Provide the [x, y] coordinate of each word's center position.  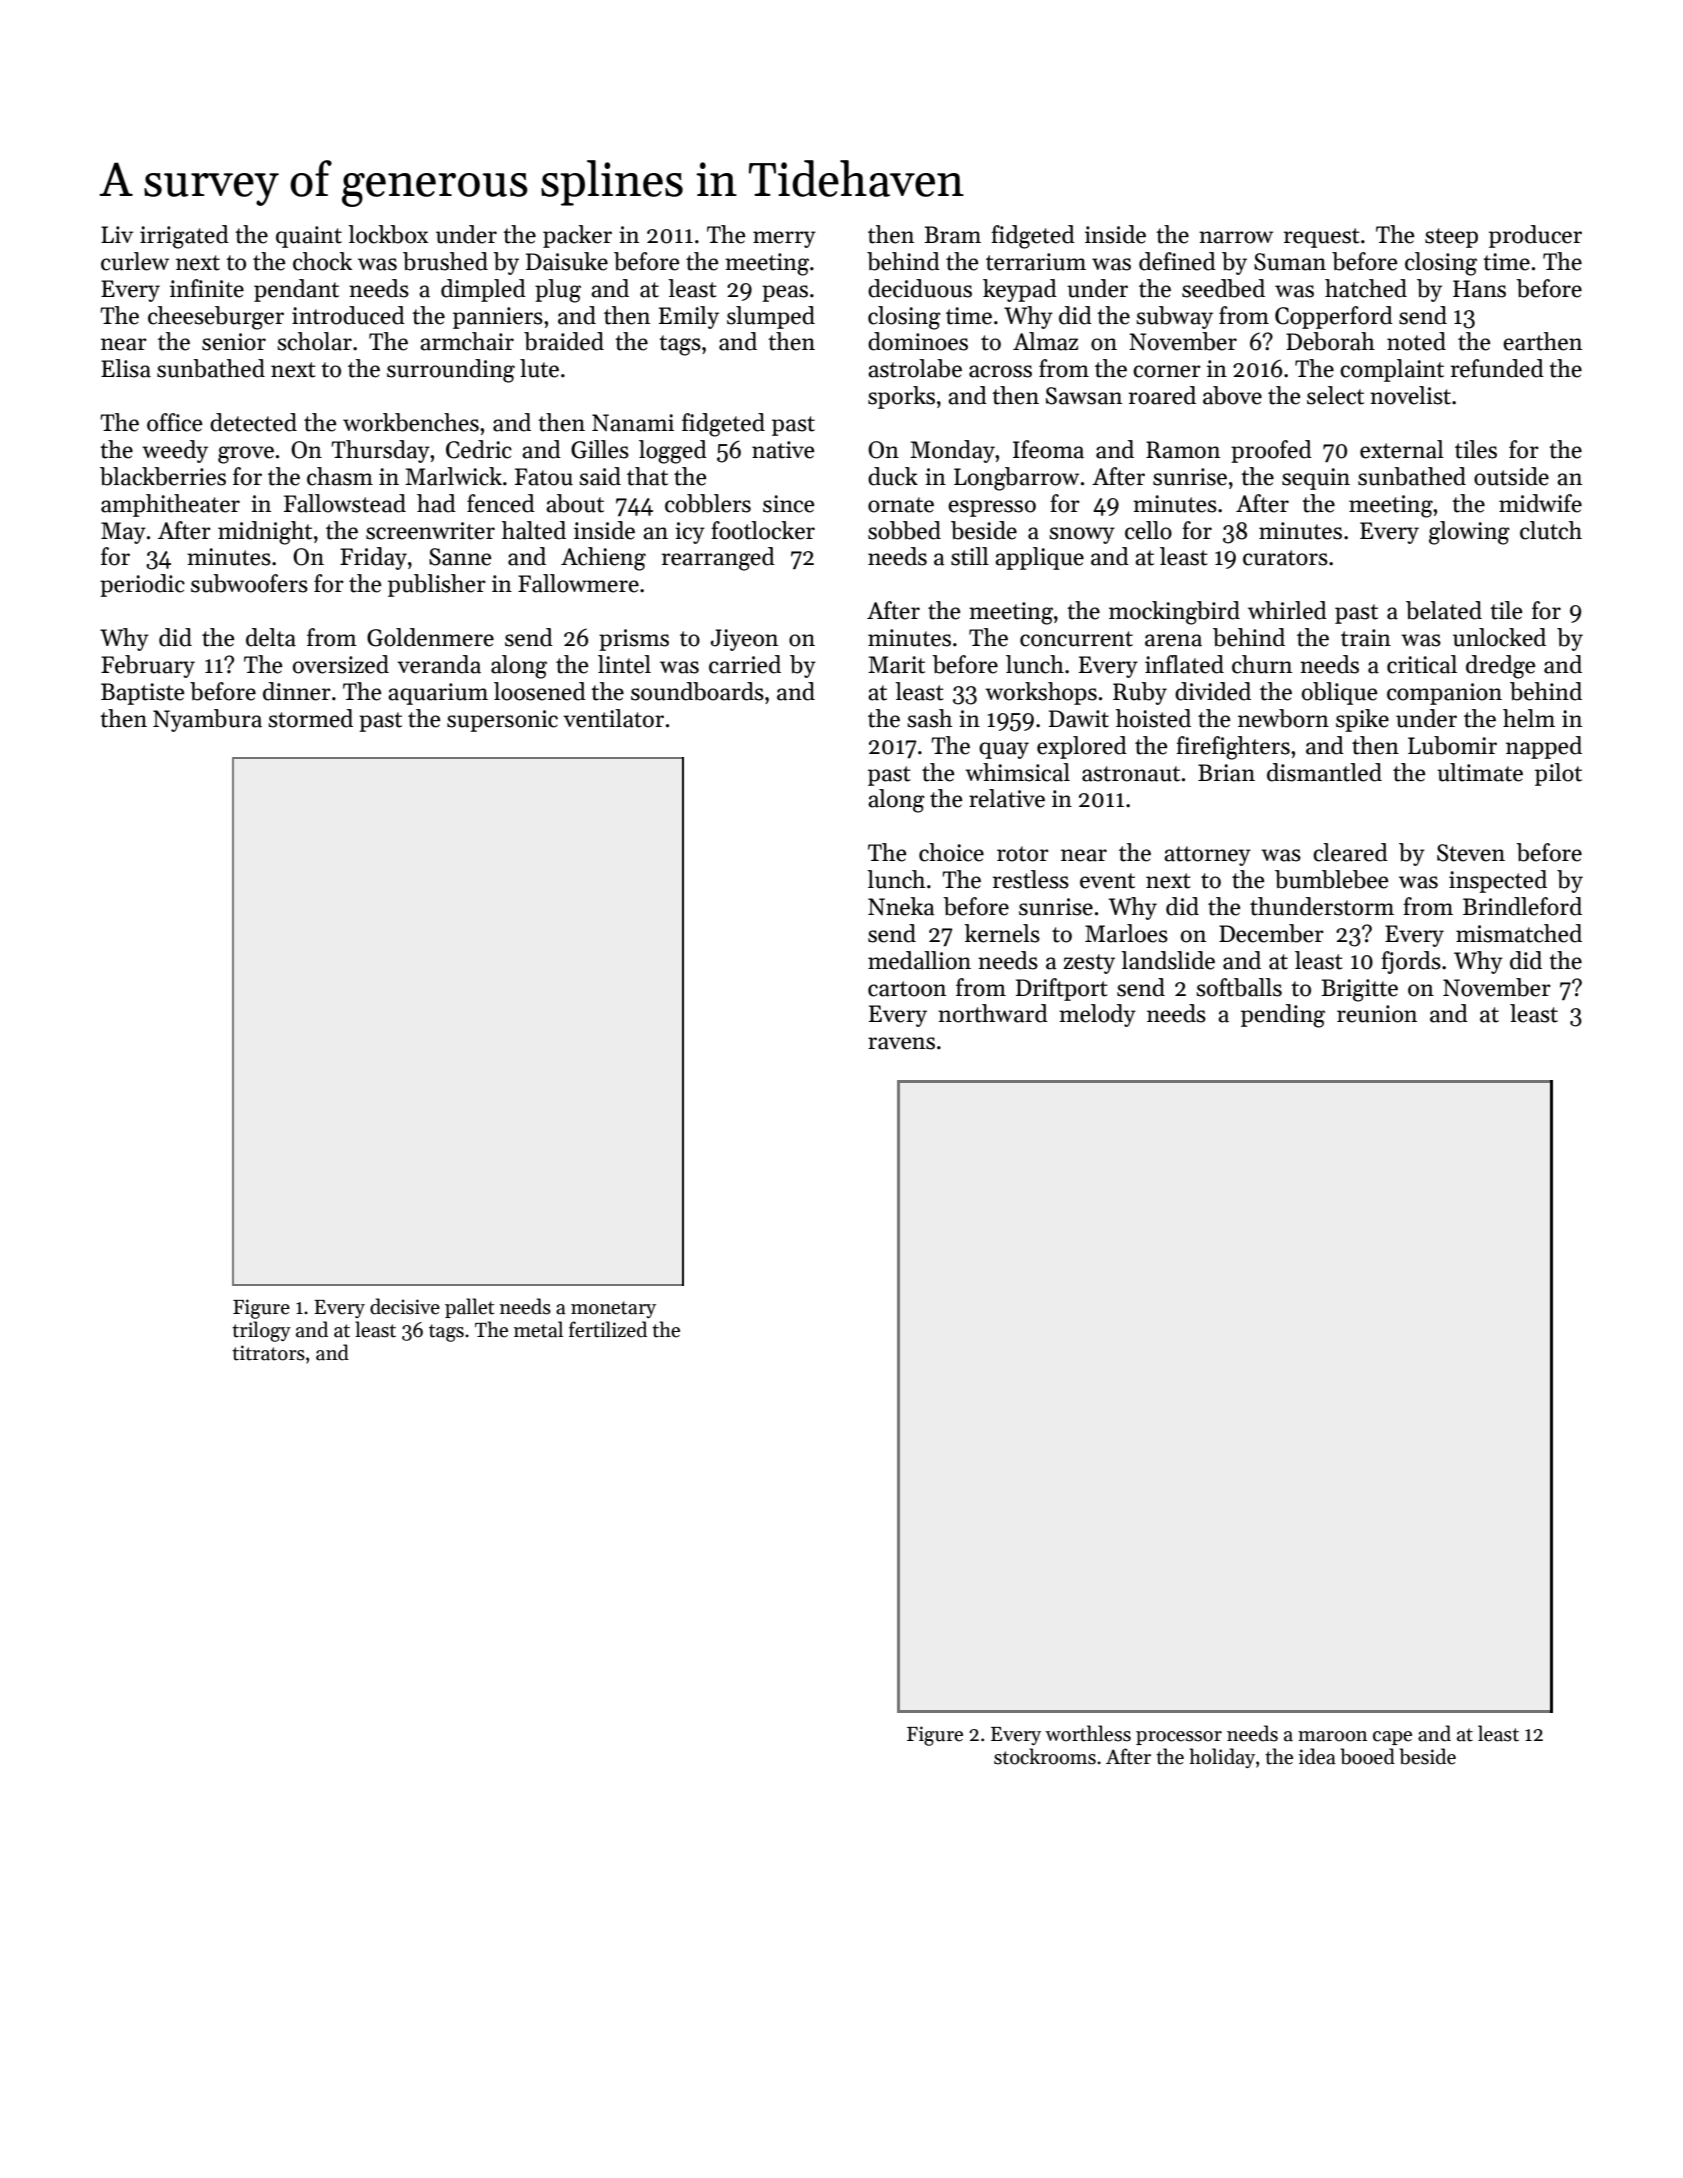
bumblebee [1332, 879]
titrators [268, 1353]
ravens [901, 1043]
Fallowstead [345, 503]
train [1366, 638]
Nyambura [207, 720]
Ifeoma [1048, 449]
